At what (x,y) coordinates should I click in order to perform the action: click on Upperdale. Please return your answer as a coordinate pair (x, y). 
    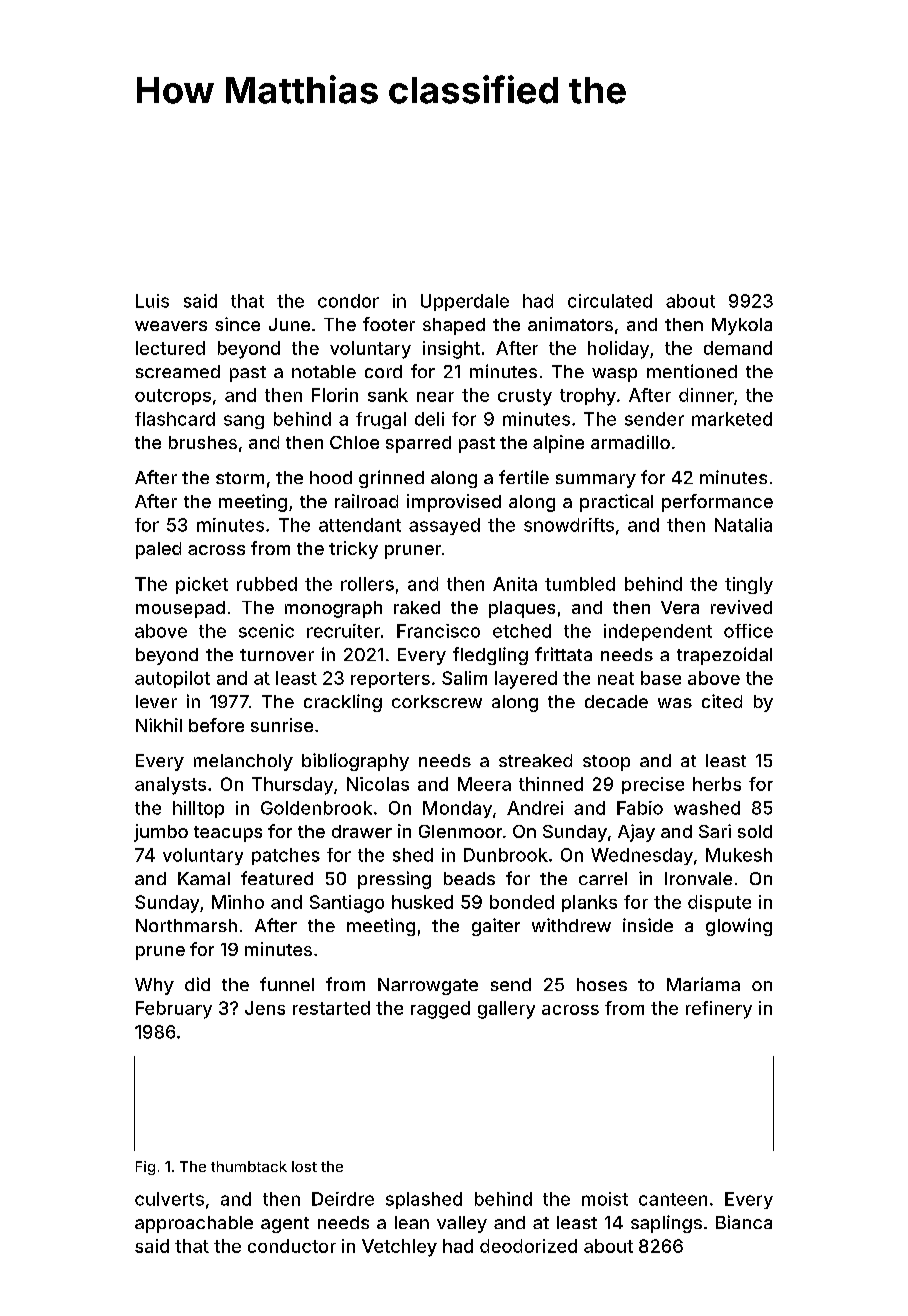
    Looking at the image, I should click on (465, 302).
